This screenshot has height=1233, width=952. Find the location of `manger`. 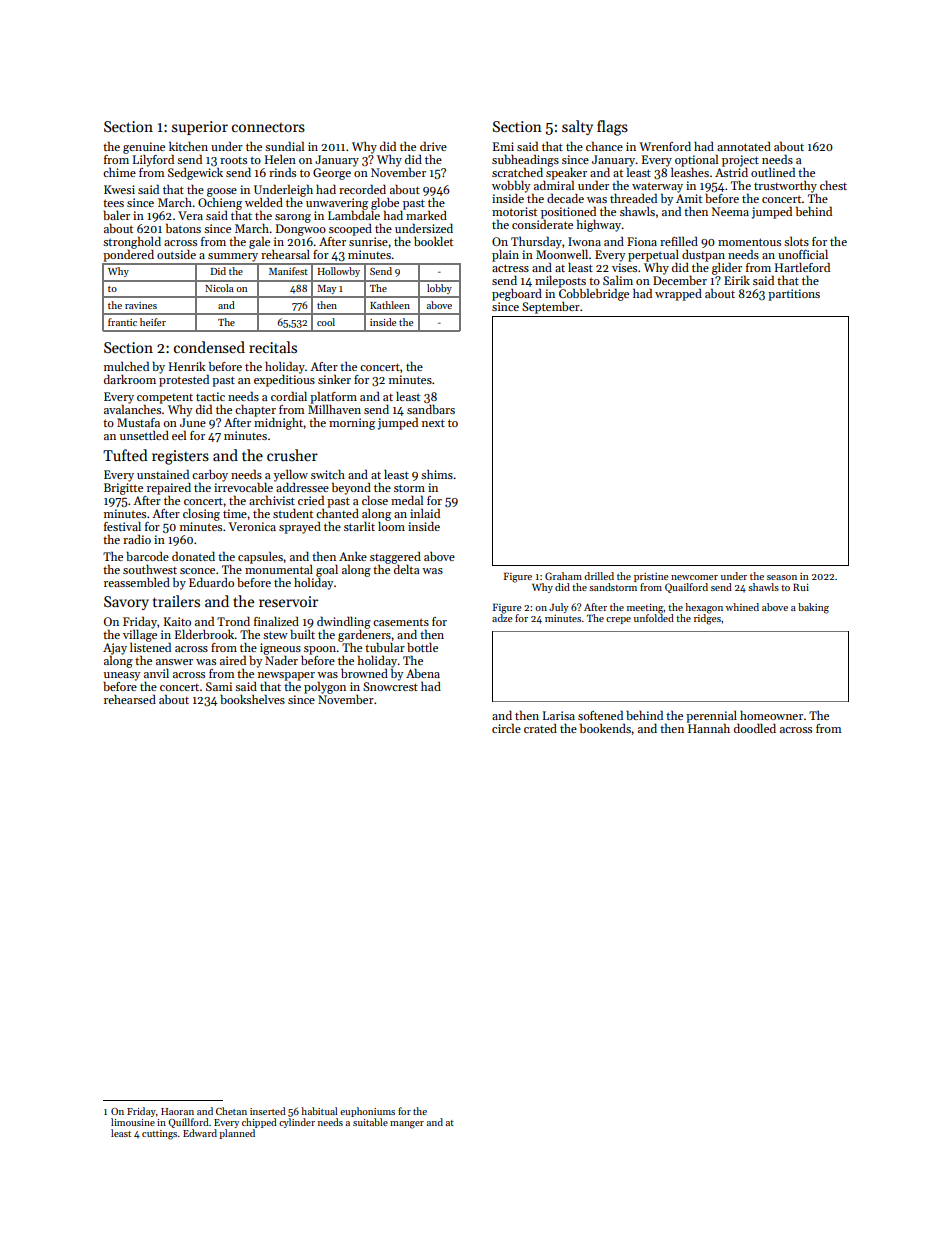

manger is located at coordinates (407, 1125).
